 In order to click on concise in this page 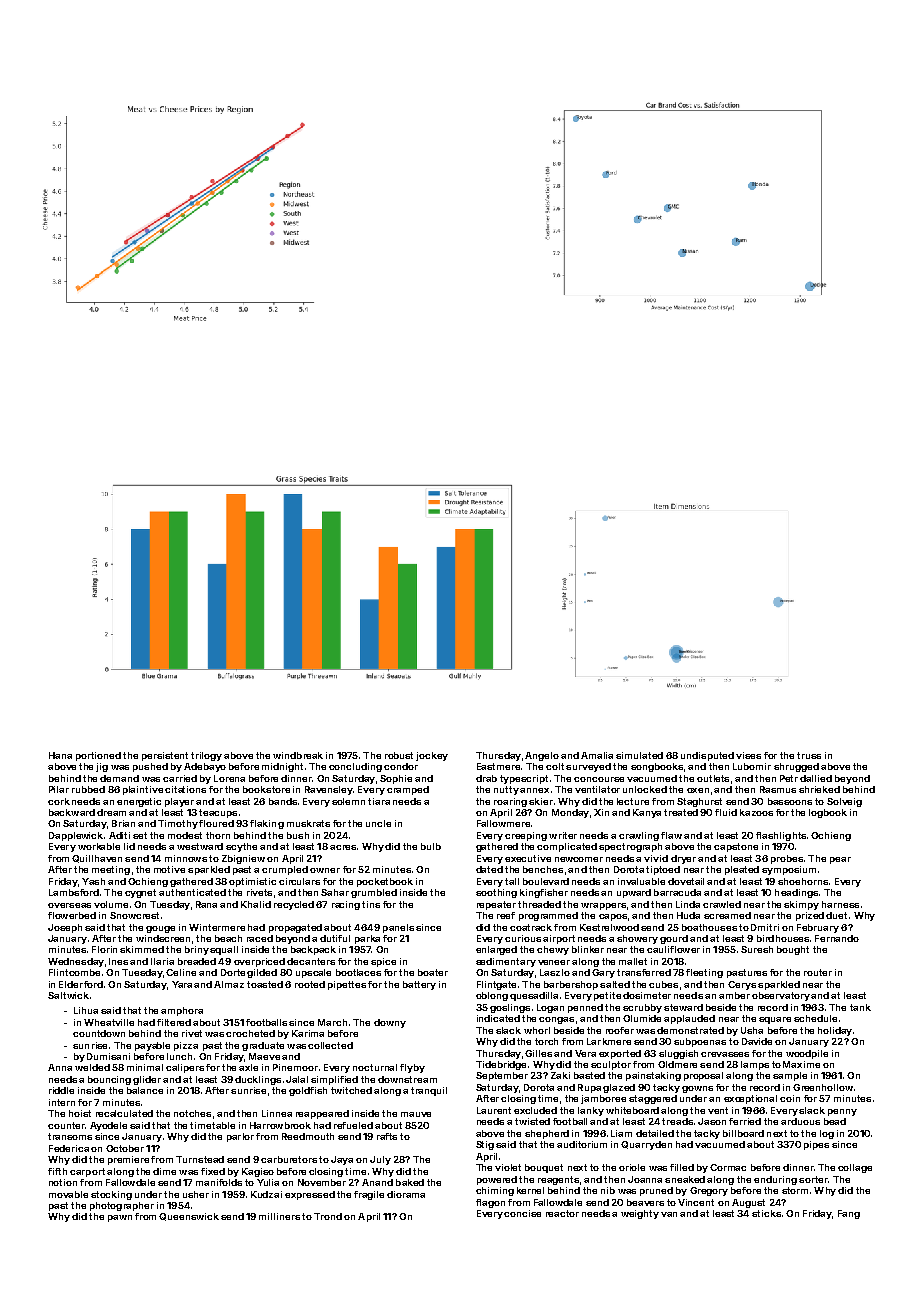, I will do `click(522, 1213)`.
